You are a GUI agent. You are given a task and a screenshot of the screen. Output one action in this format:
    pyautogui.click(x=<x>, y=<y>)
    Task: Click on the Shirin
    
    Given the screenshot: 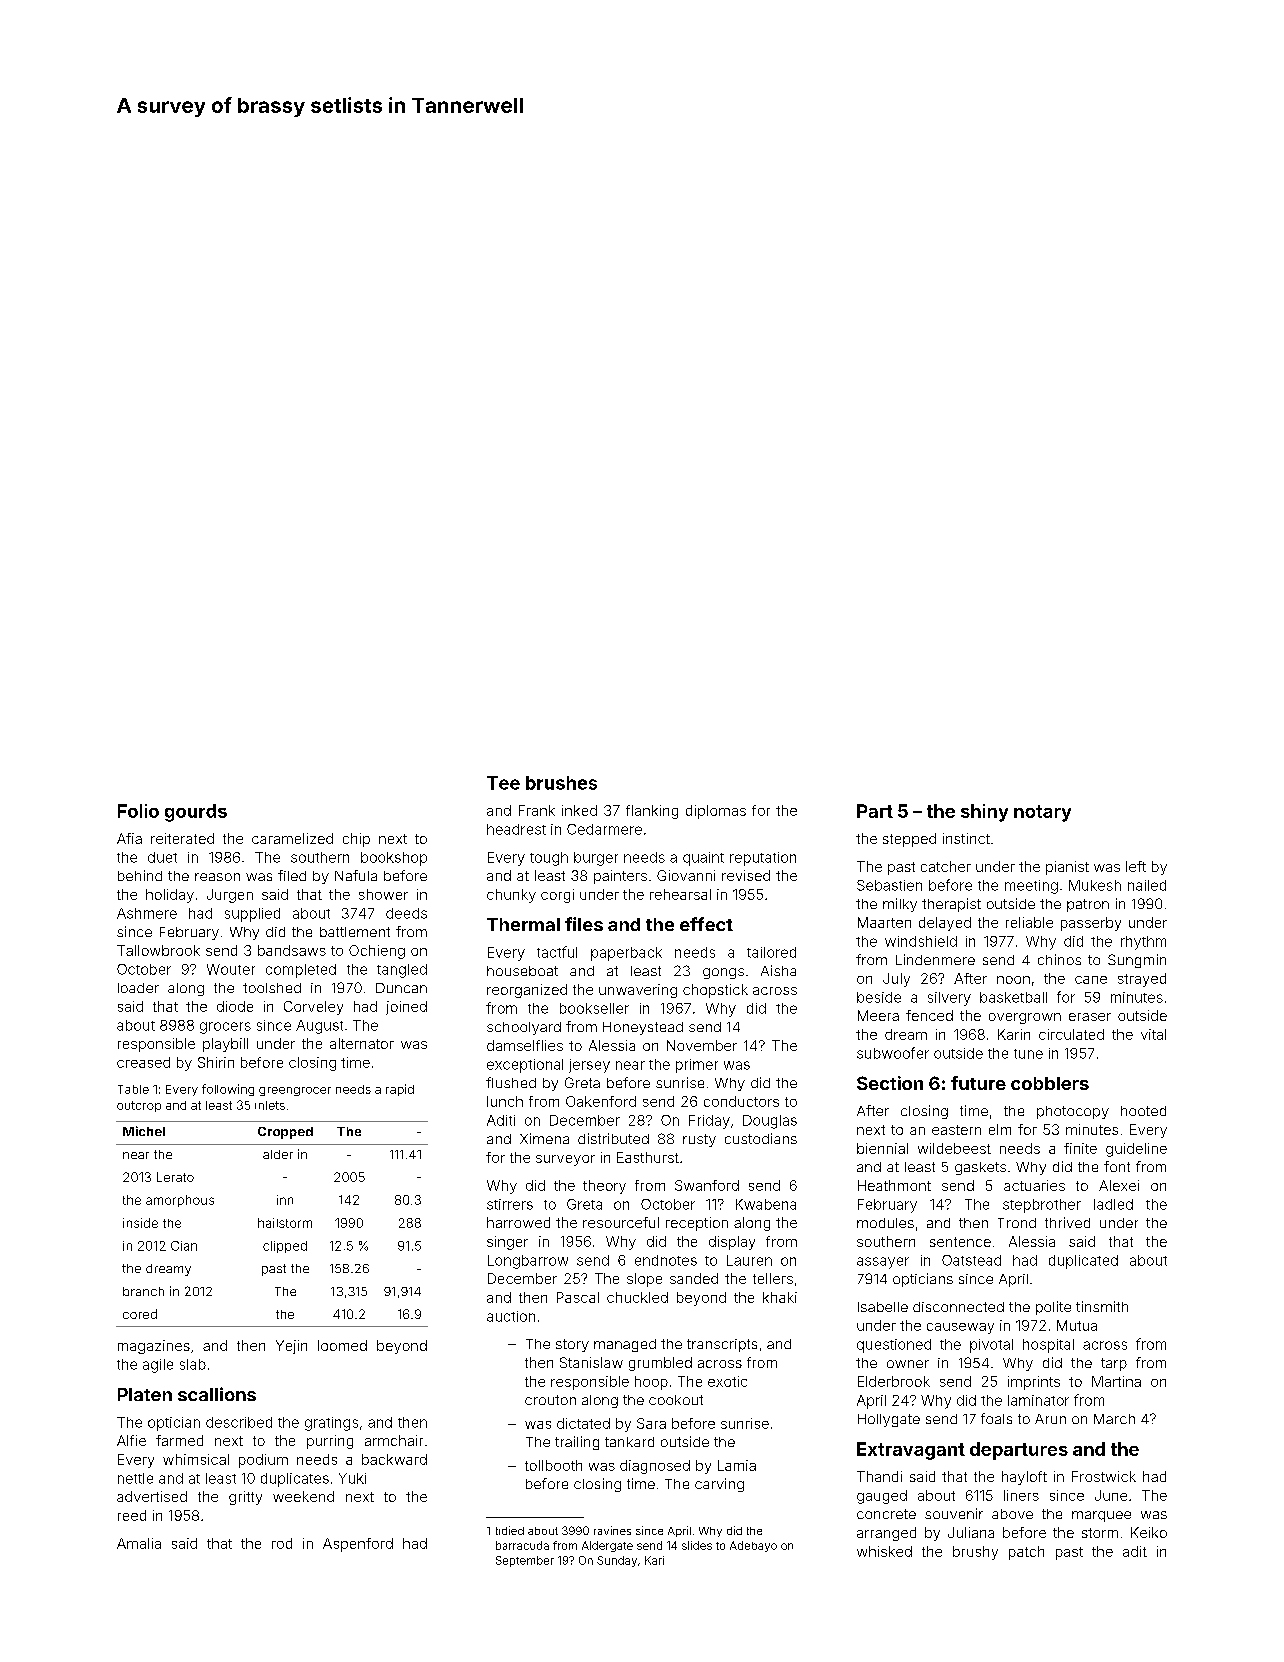 What is the action you would take?
    pyautogui.click(x=216, y=1062)
